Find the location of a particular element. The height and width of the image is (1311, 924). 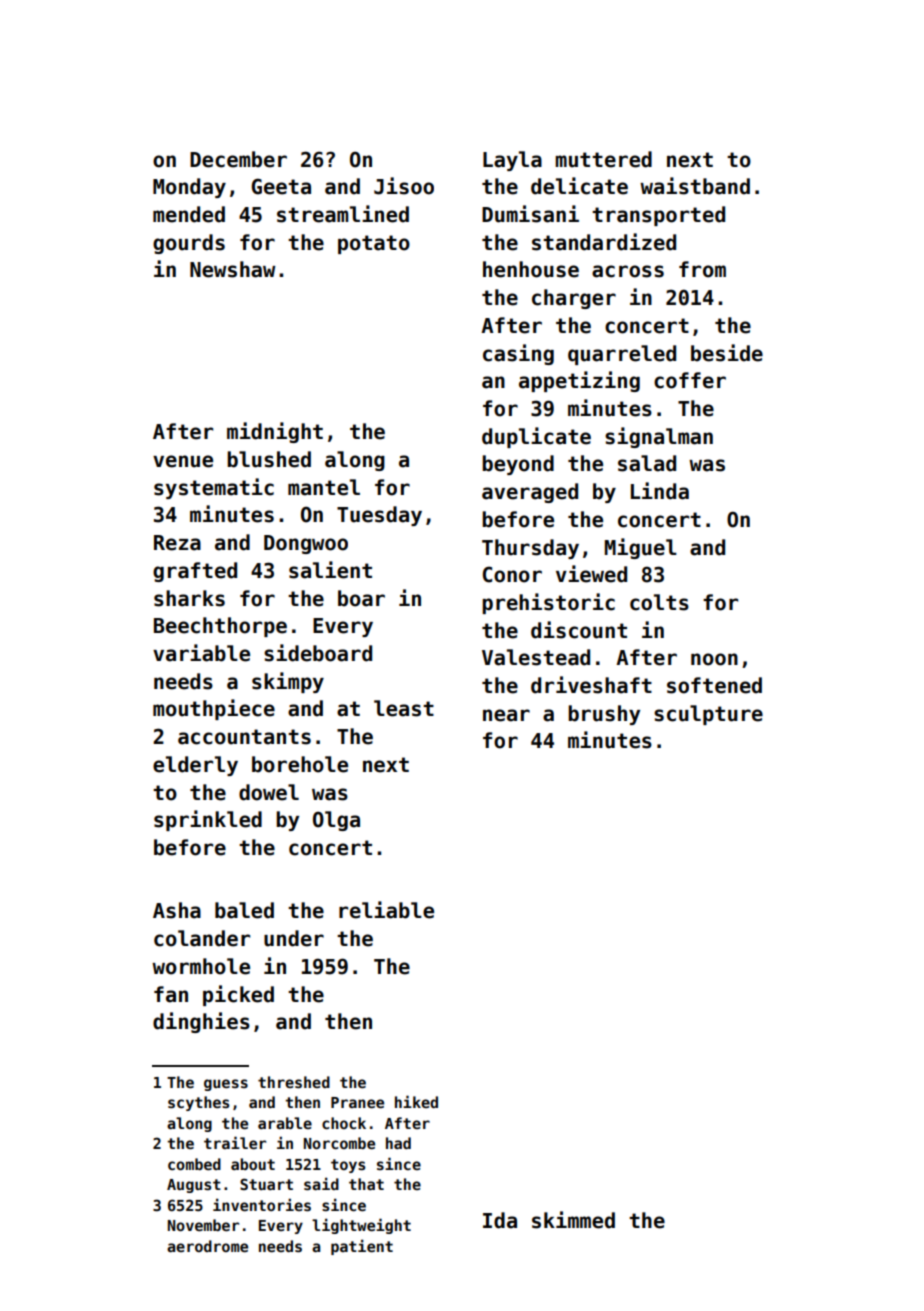

Monday is located at coordinates (189, 188).
